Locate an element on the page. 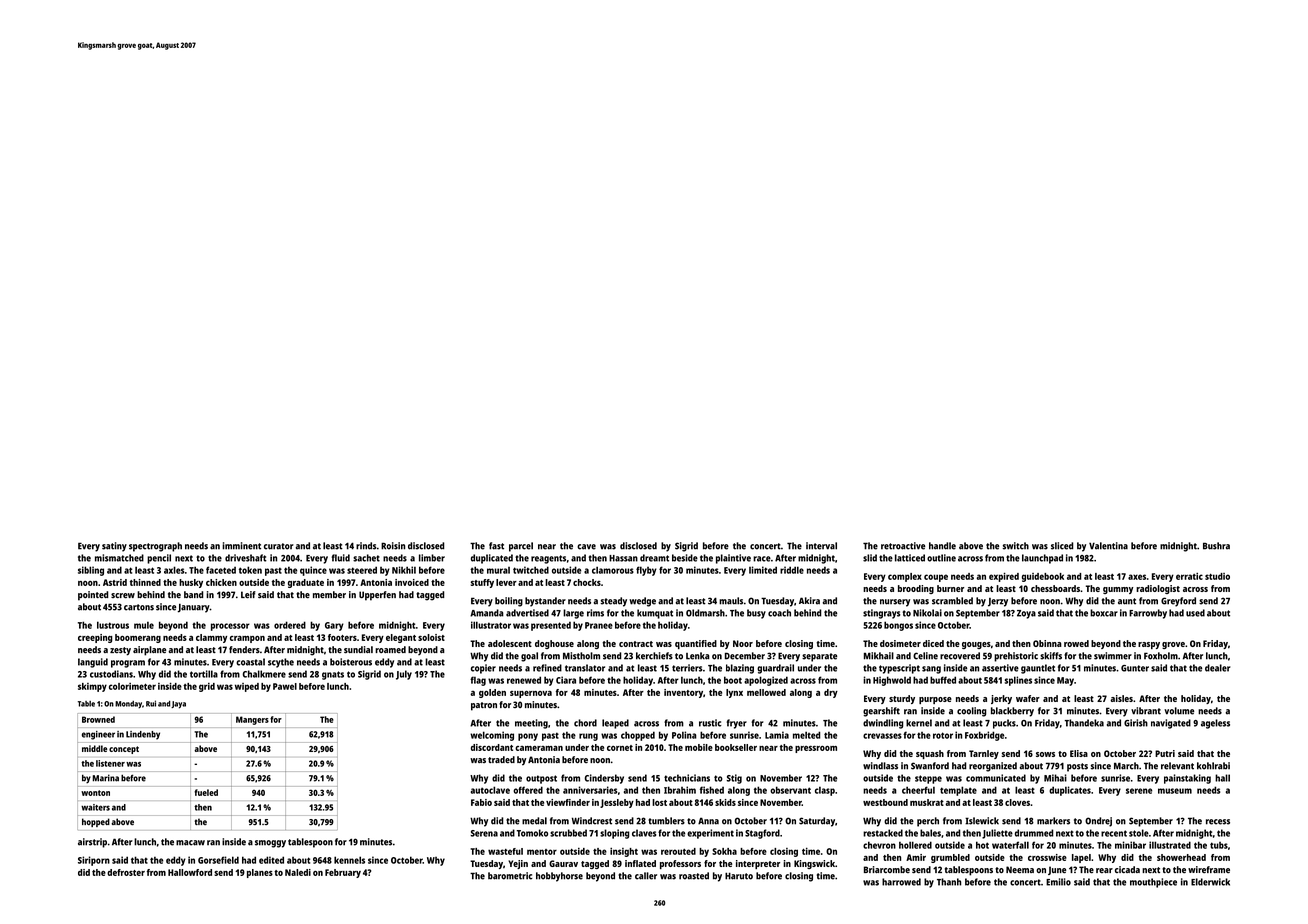  macaw is located at coordinates (190, 843).
